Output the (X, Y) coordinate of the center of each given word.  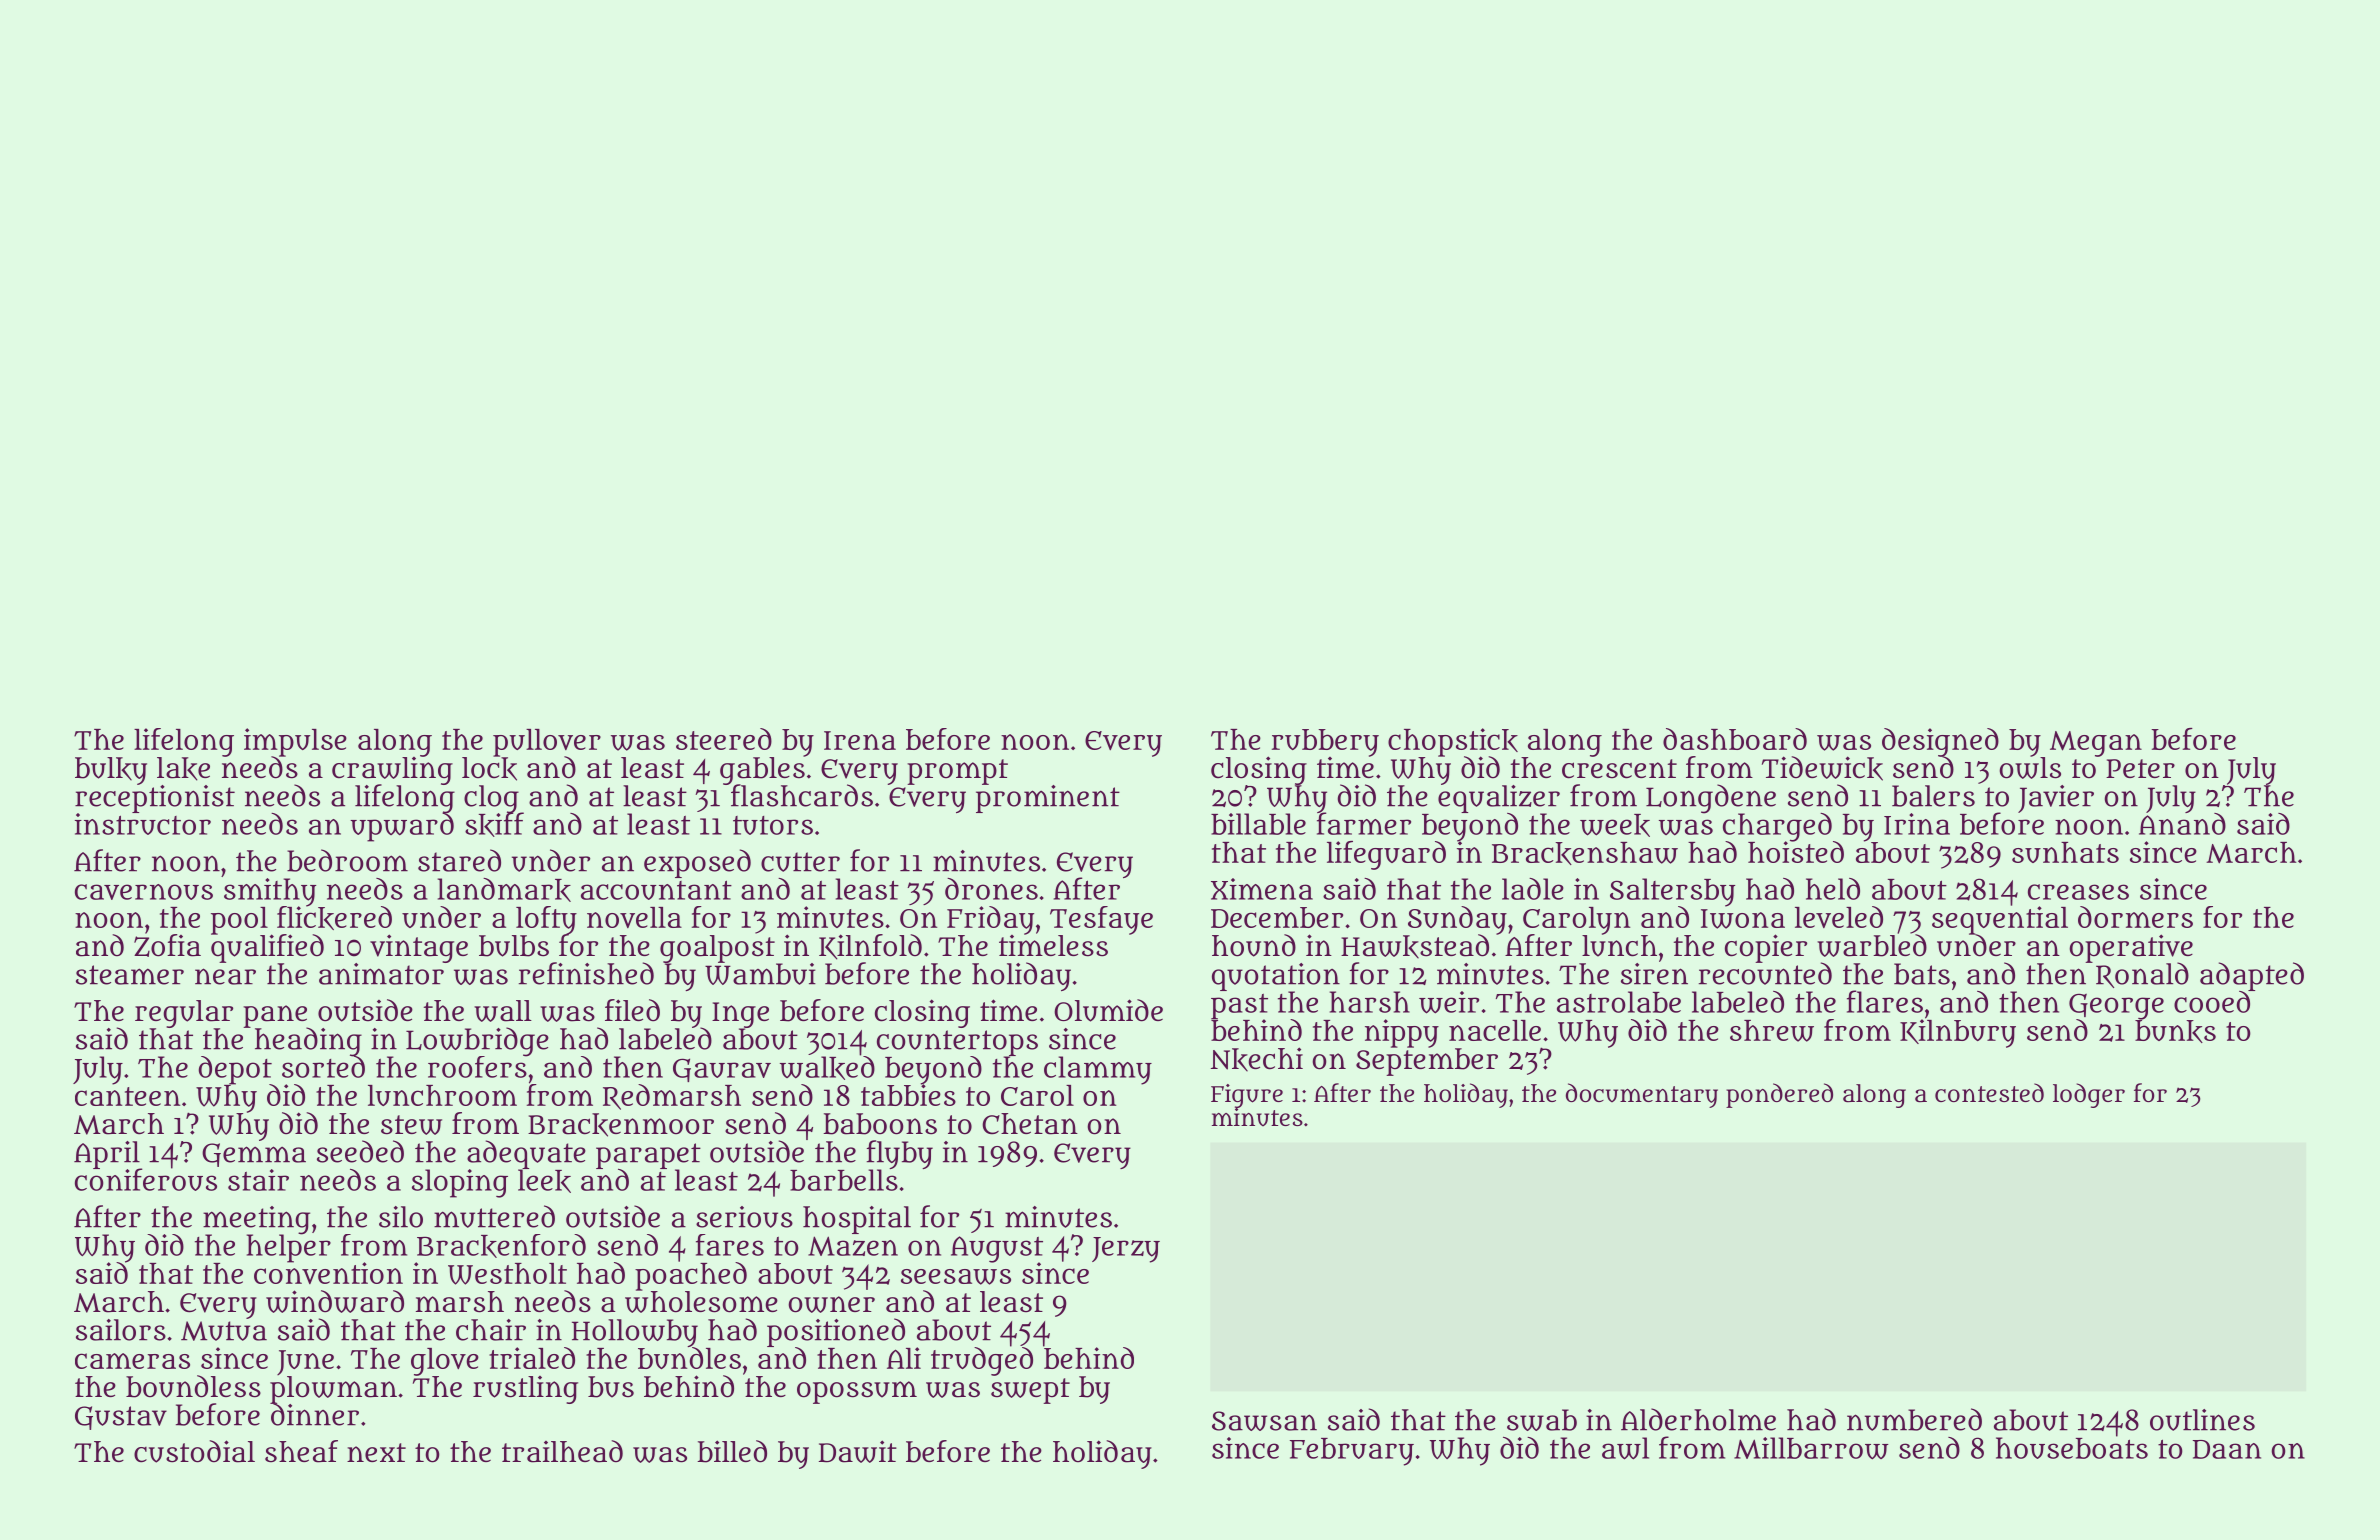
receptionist (155, 799)
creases (2078, 892)
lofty (546, 920)
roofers (477, 1067)
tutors (773, 825)
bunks (2175, 1031)
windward (335, 1301)
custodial (194, 1451)
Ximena (1262, 889)
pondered (1779, 1095)
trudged (982, 1361)
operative (2131, 948)
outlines (2202, 1420)
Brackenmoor (621, 1125)
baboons (880, 1124)
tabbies (908, 1095)
